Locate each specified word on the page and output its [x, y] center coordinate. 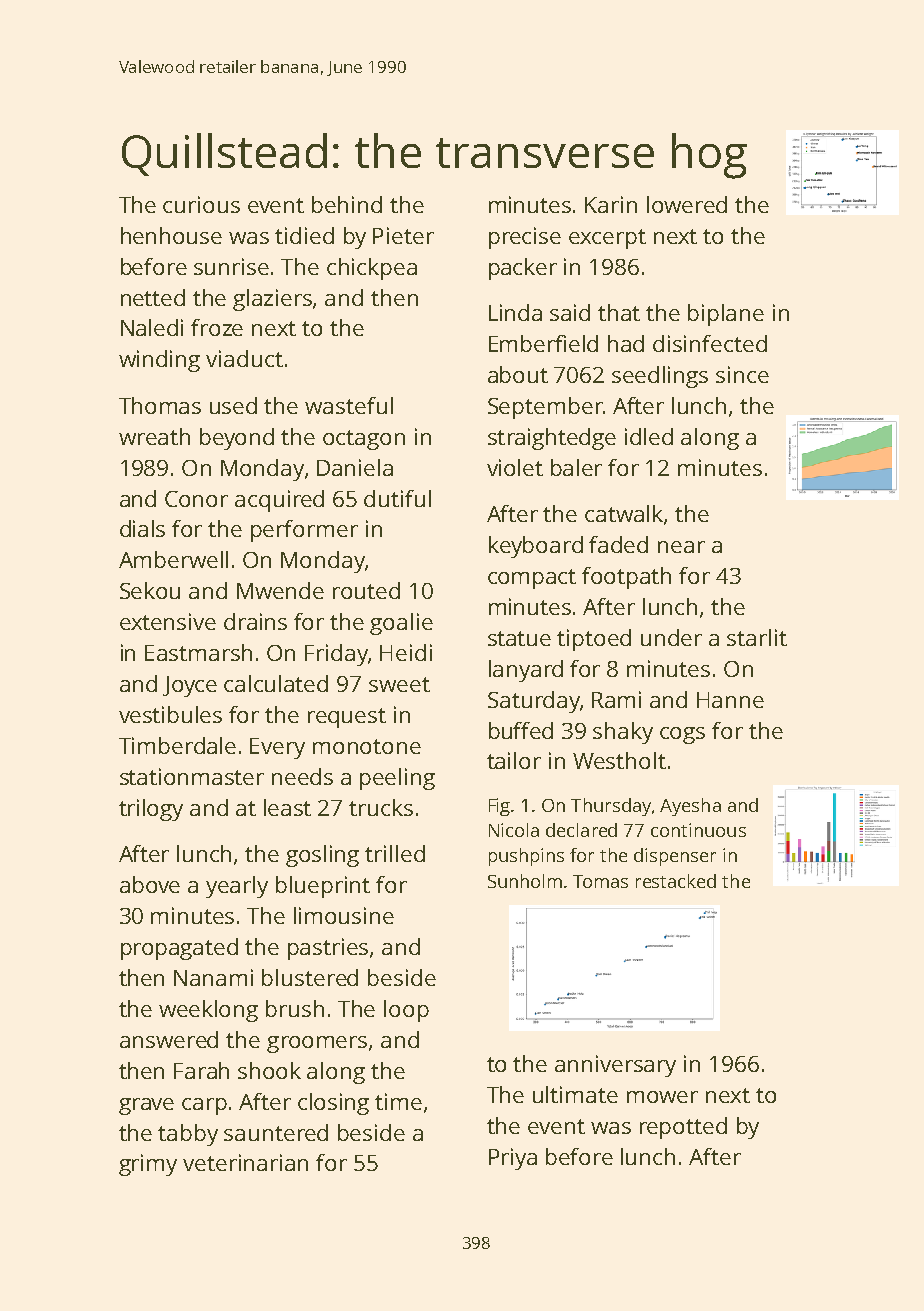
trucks [381, 807]
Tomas [600, 881]
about [518, 374]
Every [277, 748]
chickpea [372, 269]
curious [201, 204]
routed [366, 590]
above [150, 884]
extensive [168, 621]
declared [581, 830]
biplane [726, 315]
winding [159, 361]
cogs [682, 735]
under [671, 637]
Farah [201, 1070]
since [742, 374]
